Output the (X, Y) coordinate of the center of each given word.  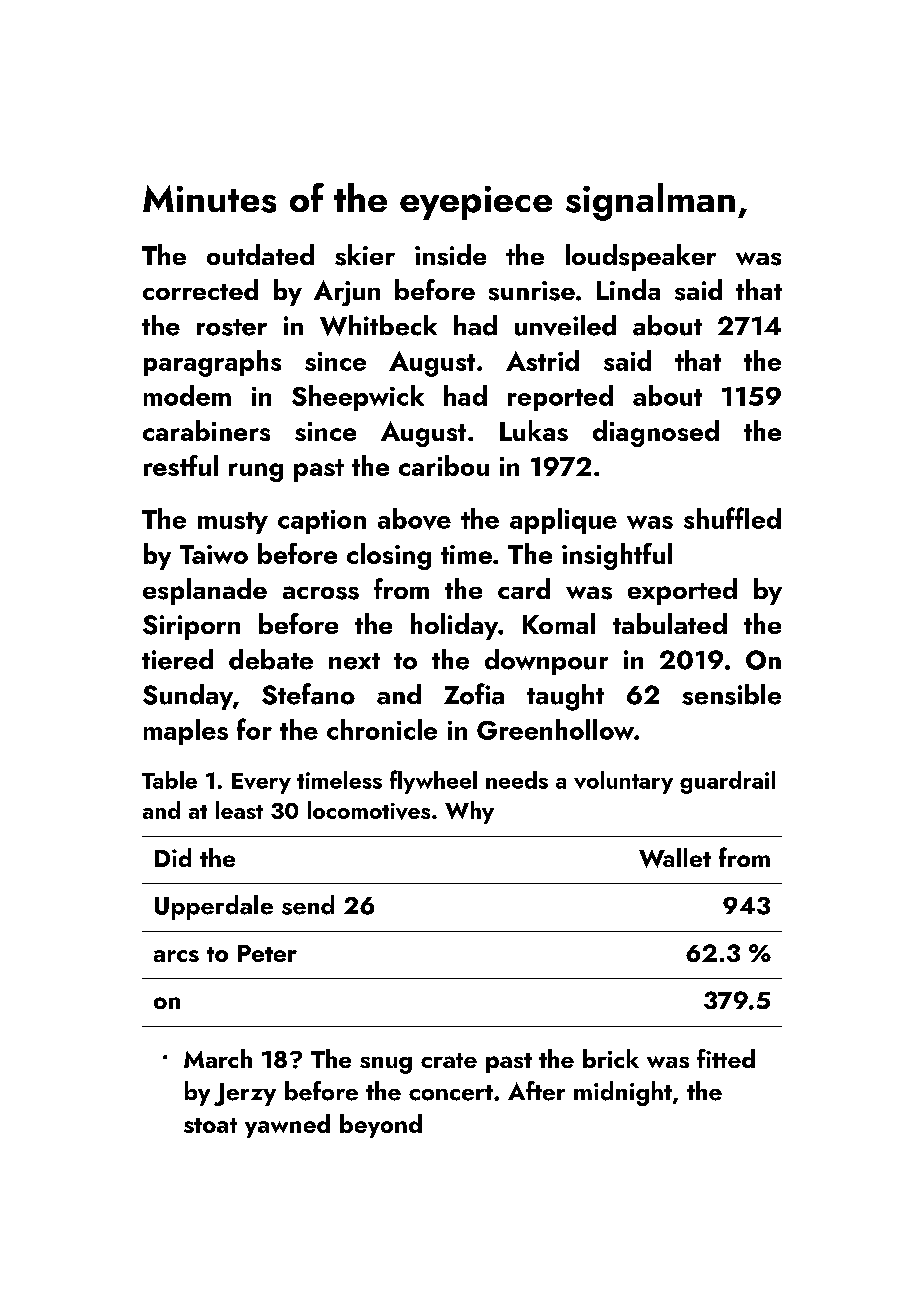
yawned (287, 1126)
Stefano (308, 694)
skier (365, 255)
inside (450, 255)
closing (389, 556)
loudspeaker (641, 257)
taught (565, 697)
